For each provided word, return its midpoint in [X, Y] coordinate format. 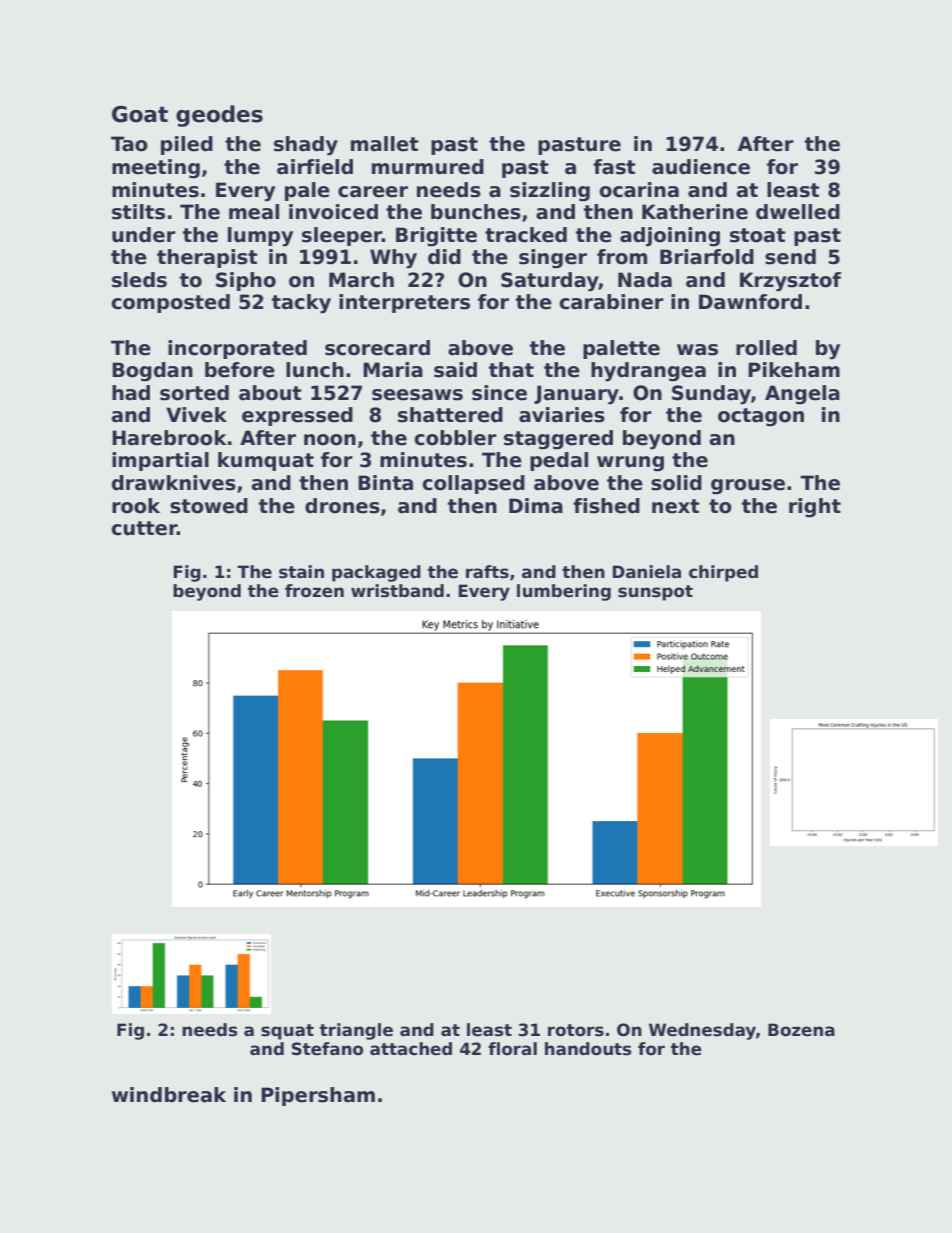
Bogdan [152, 372]
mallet [385, 144]
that [511, 370]
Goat [140, 114]
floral [512, 1049]
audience [701, 167]
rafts [487, 572]
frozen [314, 591]
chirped [723, 573]
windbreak [169, 1095]
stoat [758, 235]
